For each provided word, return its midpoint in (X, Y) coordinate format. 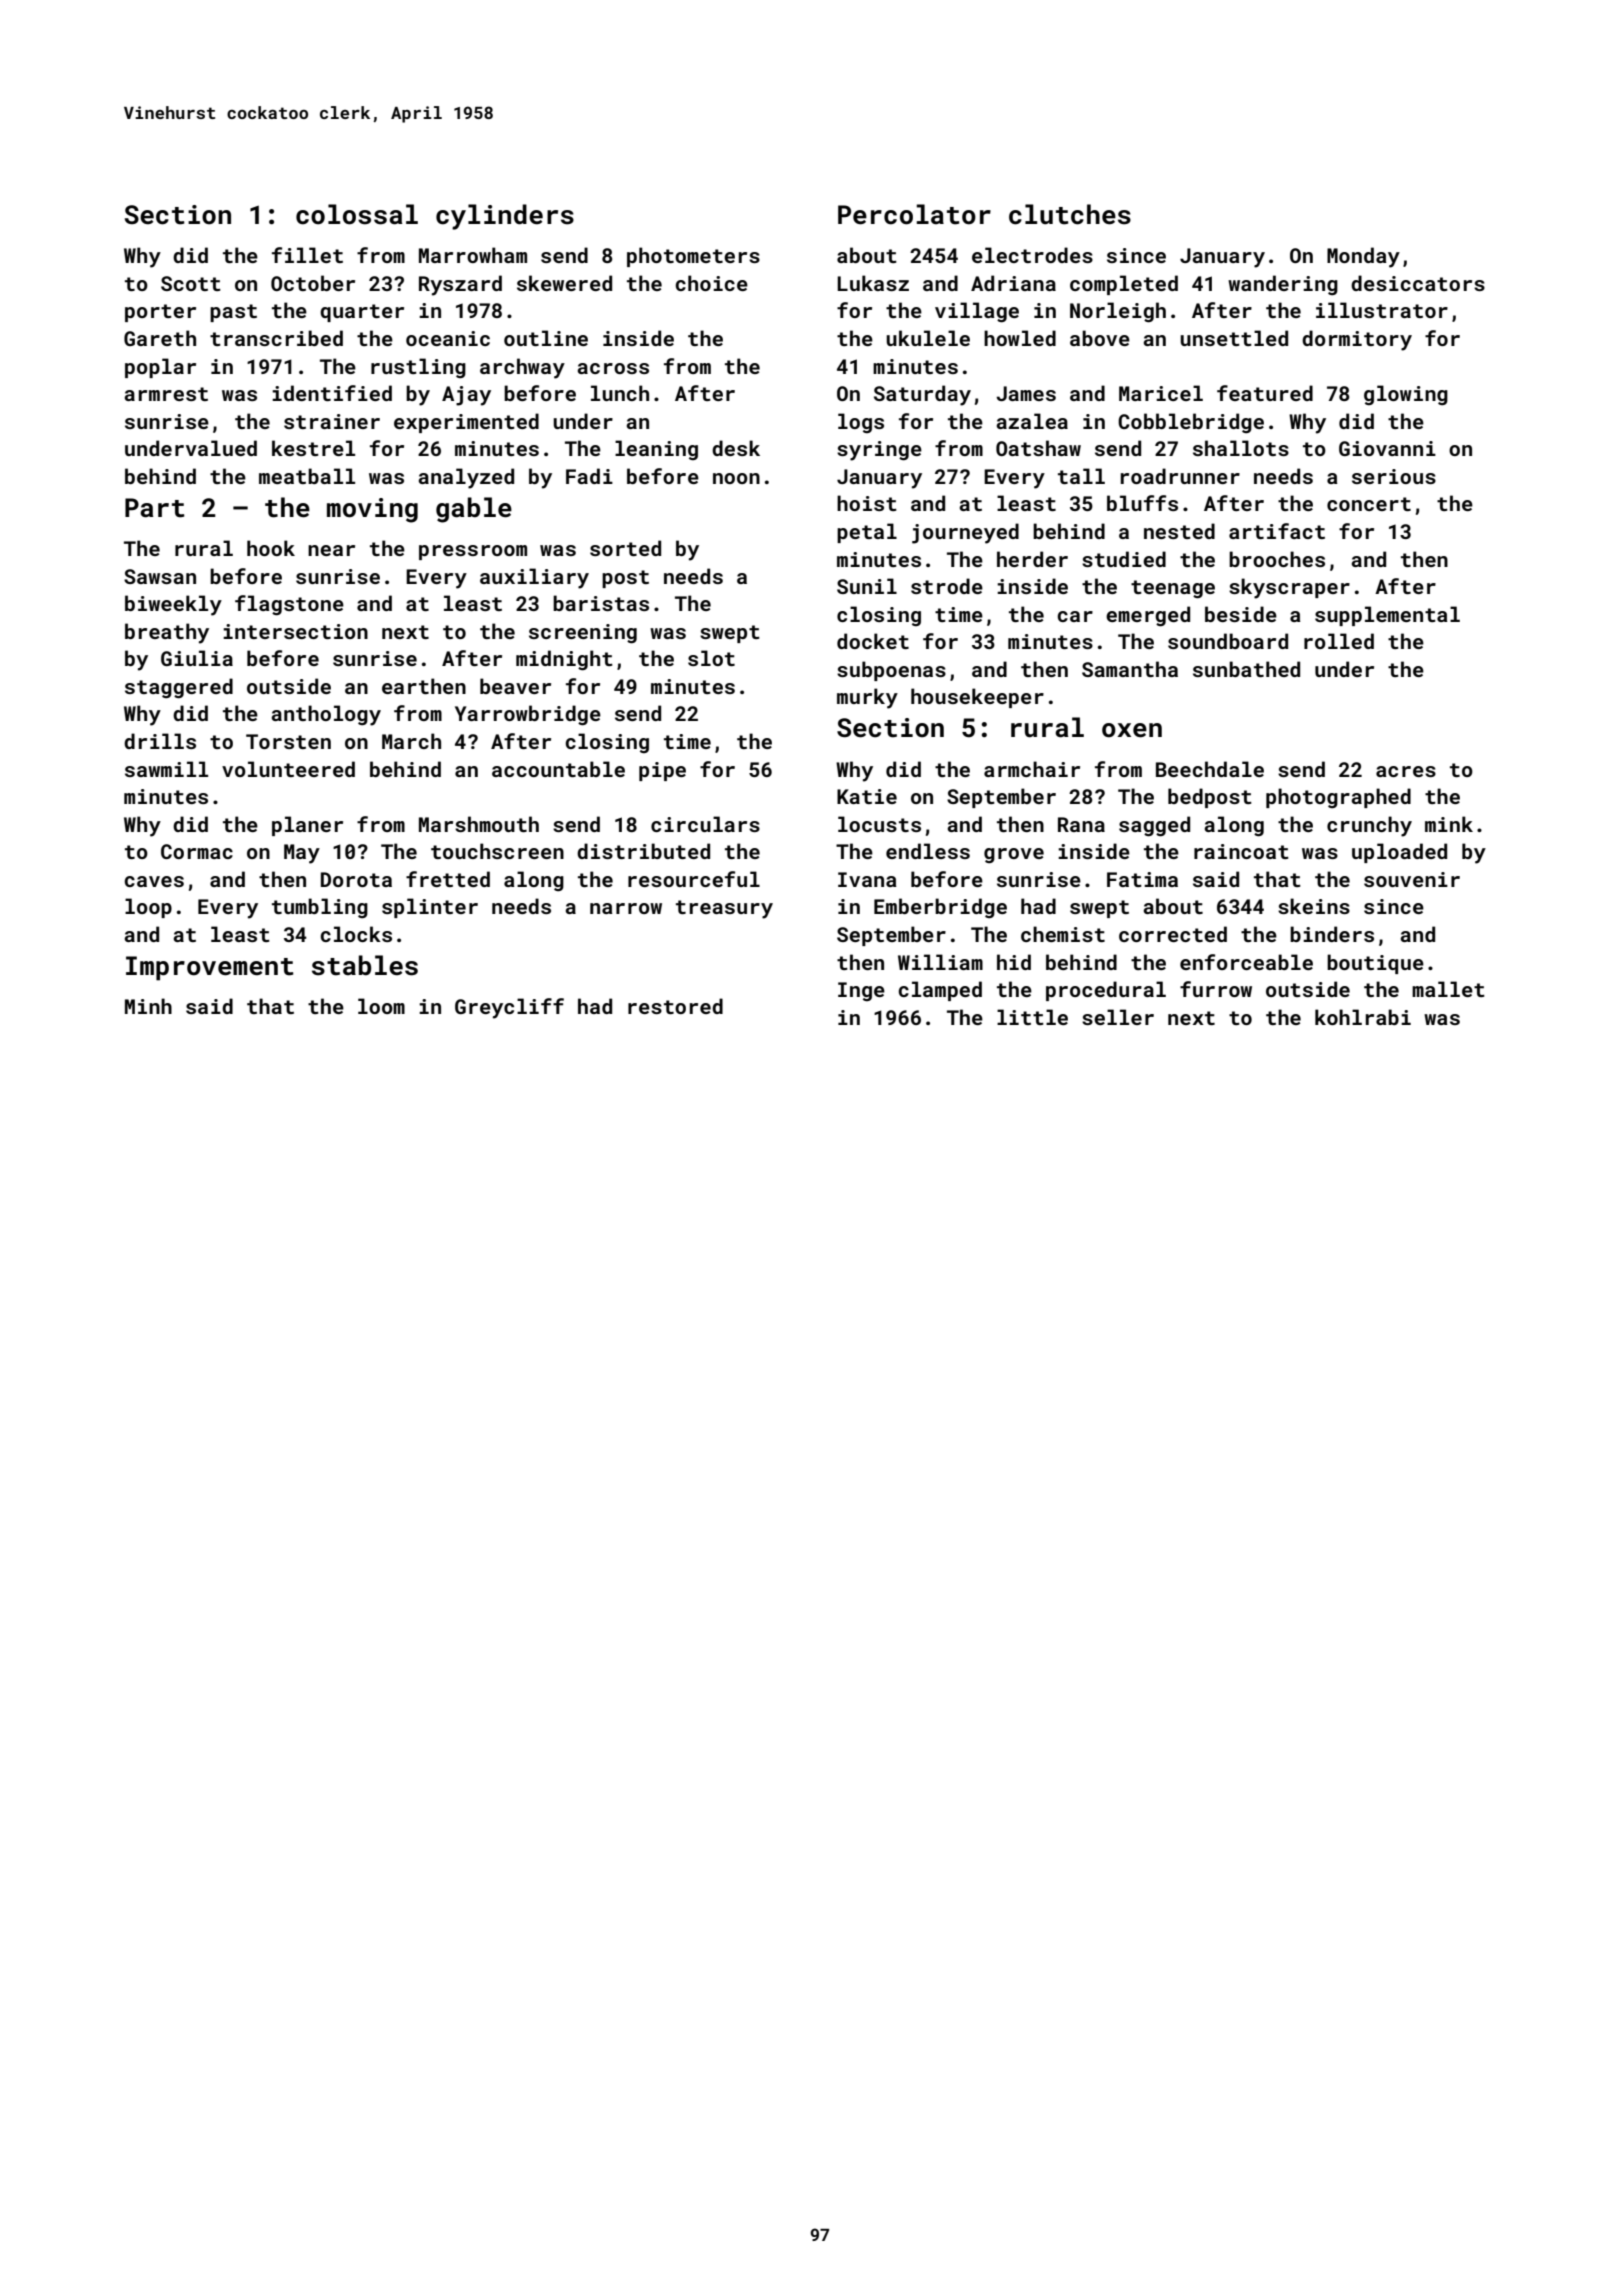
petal (867, 533)
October (313, 283)
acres (1406, 771)
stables (365, 965)
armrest (166, 394)
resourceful (694, 879)
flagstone (289, 605)
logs (861, 423)
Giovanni (1387, 448)
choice (711, 283)
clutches (1070, 214)
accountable (558, 769)
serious (1394, 476)
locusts (879, 824)
